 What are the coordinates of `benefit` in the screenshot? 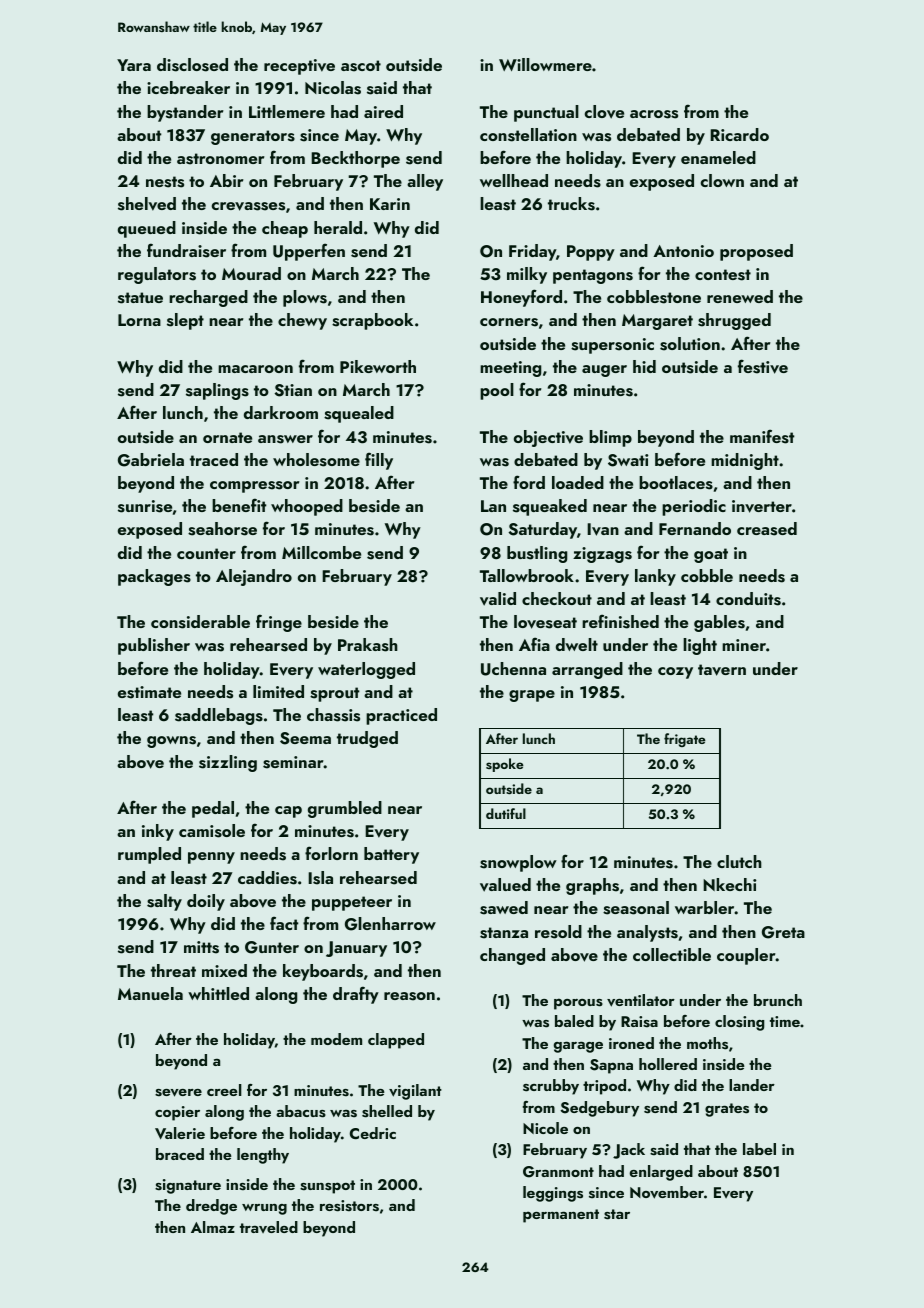 It's located at (239, 505).
